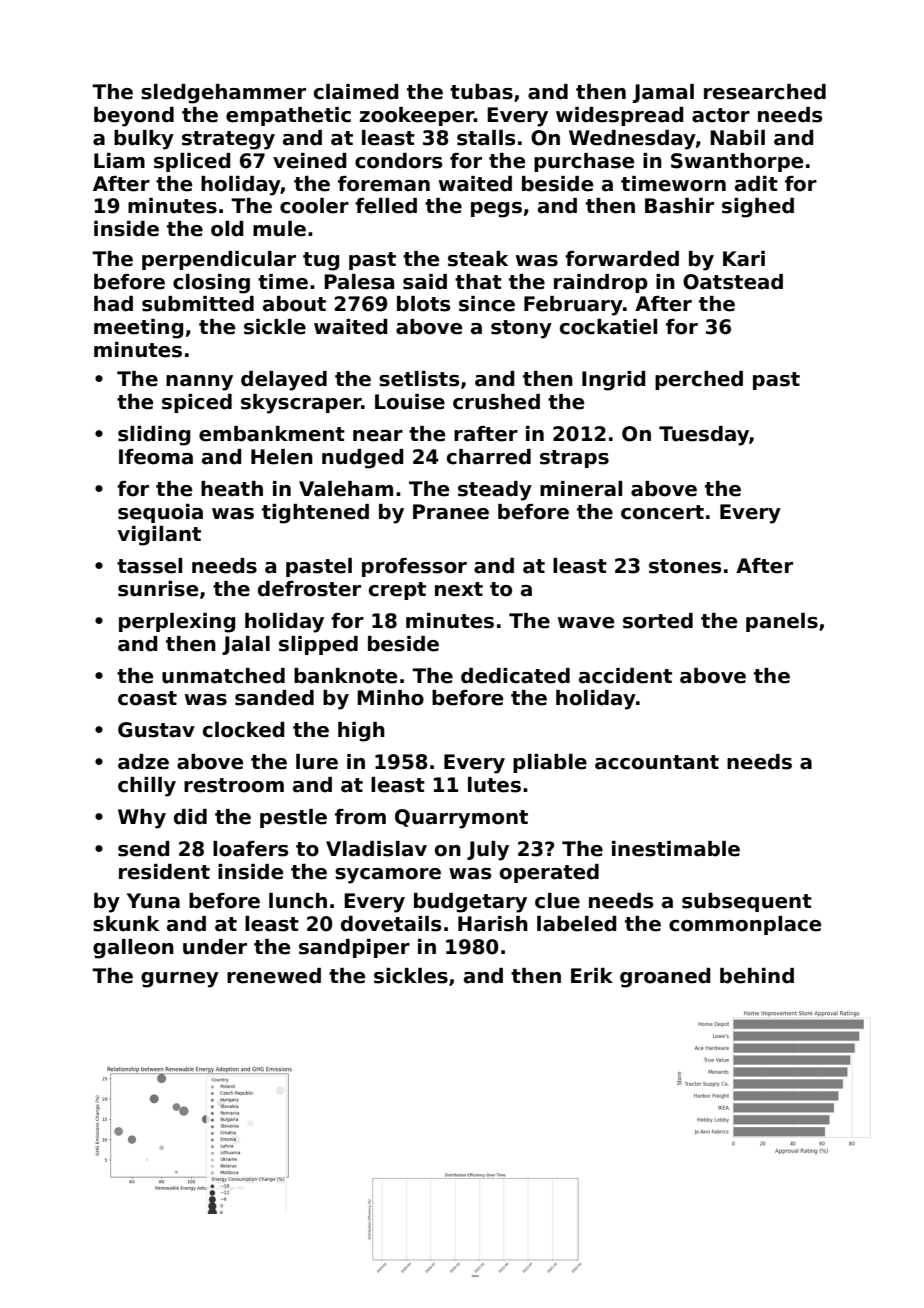 This screenshot has width=924, height=1308. I want to click on concert, so click(662, 512).
